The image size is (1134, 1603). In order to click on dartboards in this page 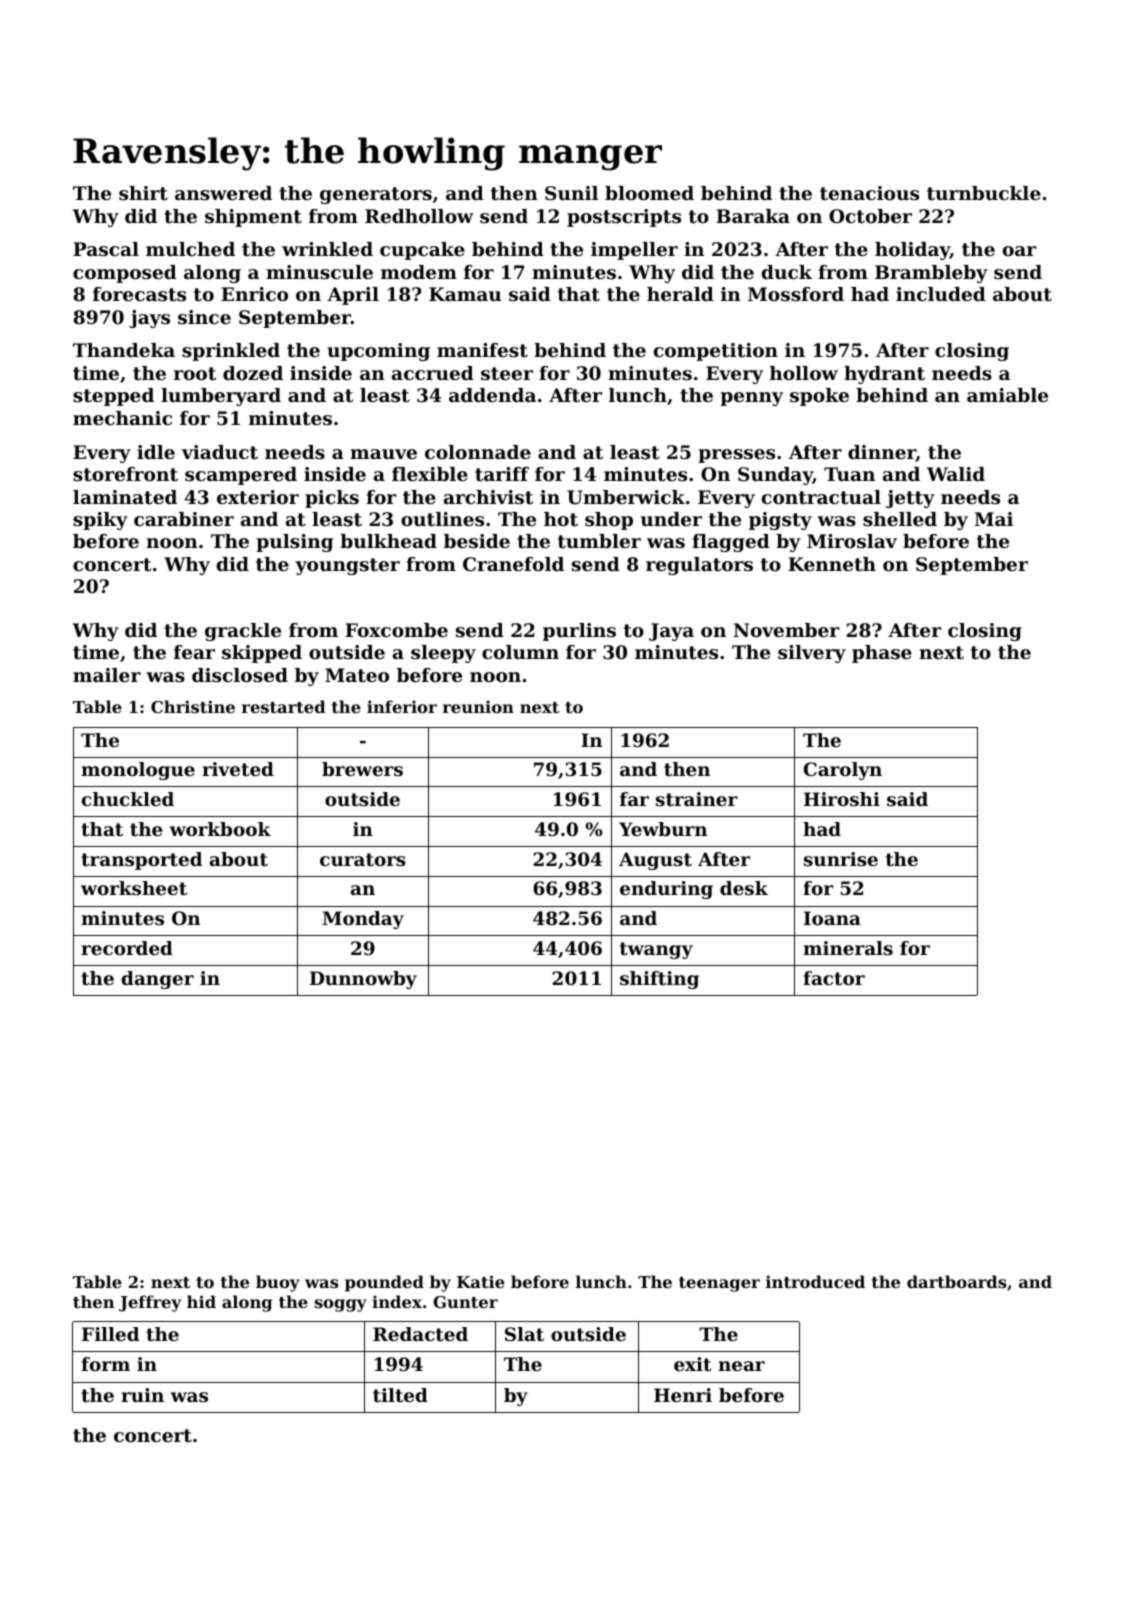, I will do `click(957, 1281)`.
